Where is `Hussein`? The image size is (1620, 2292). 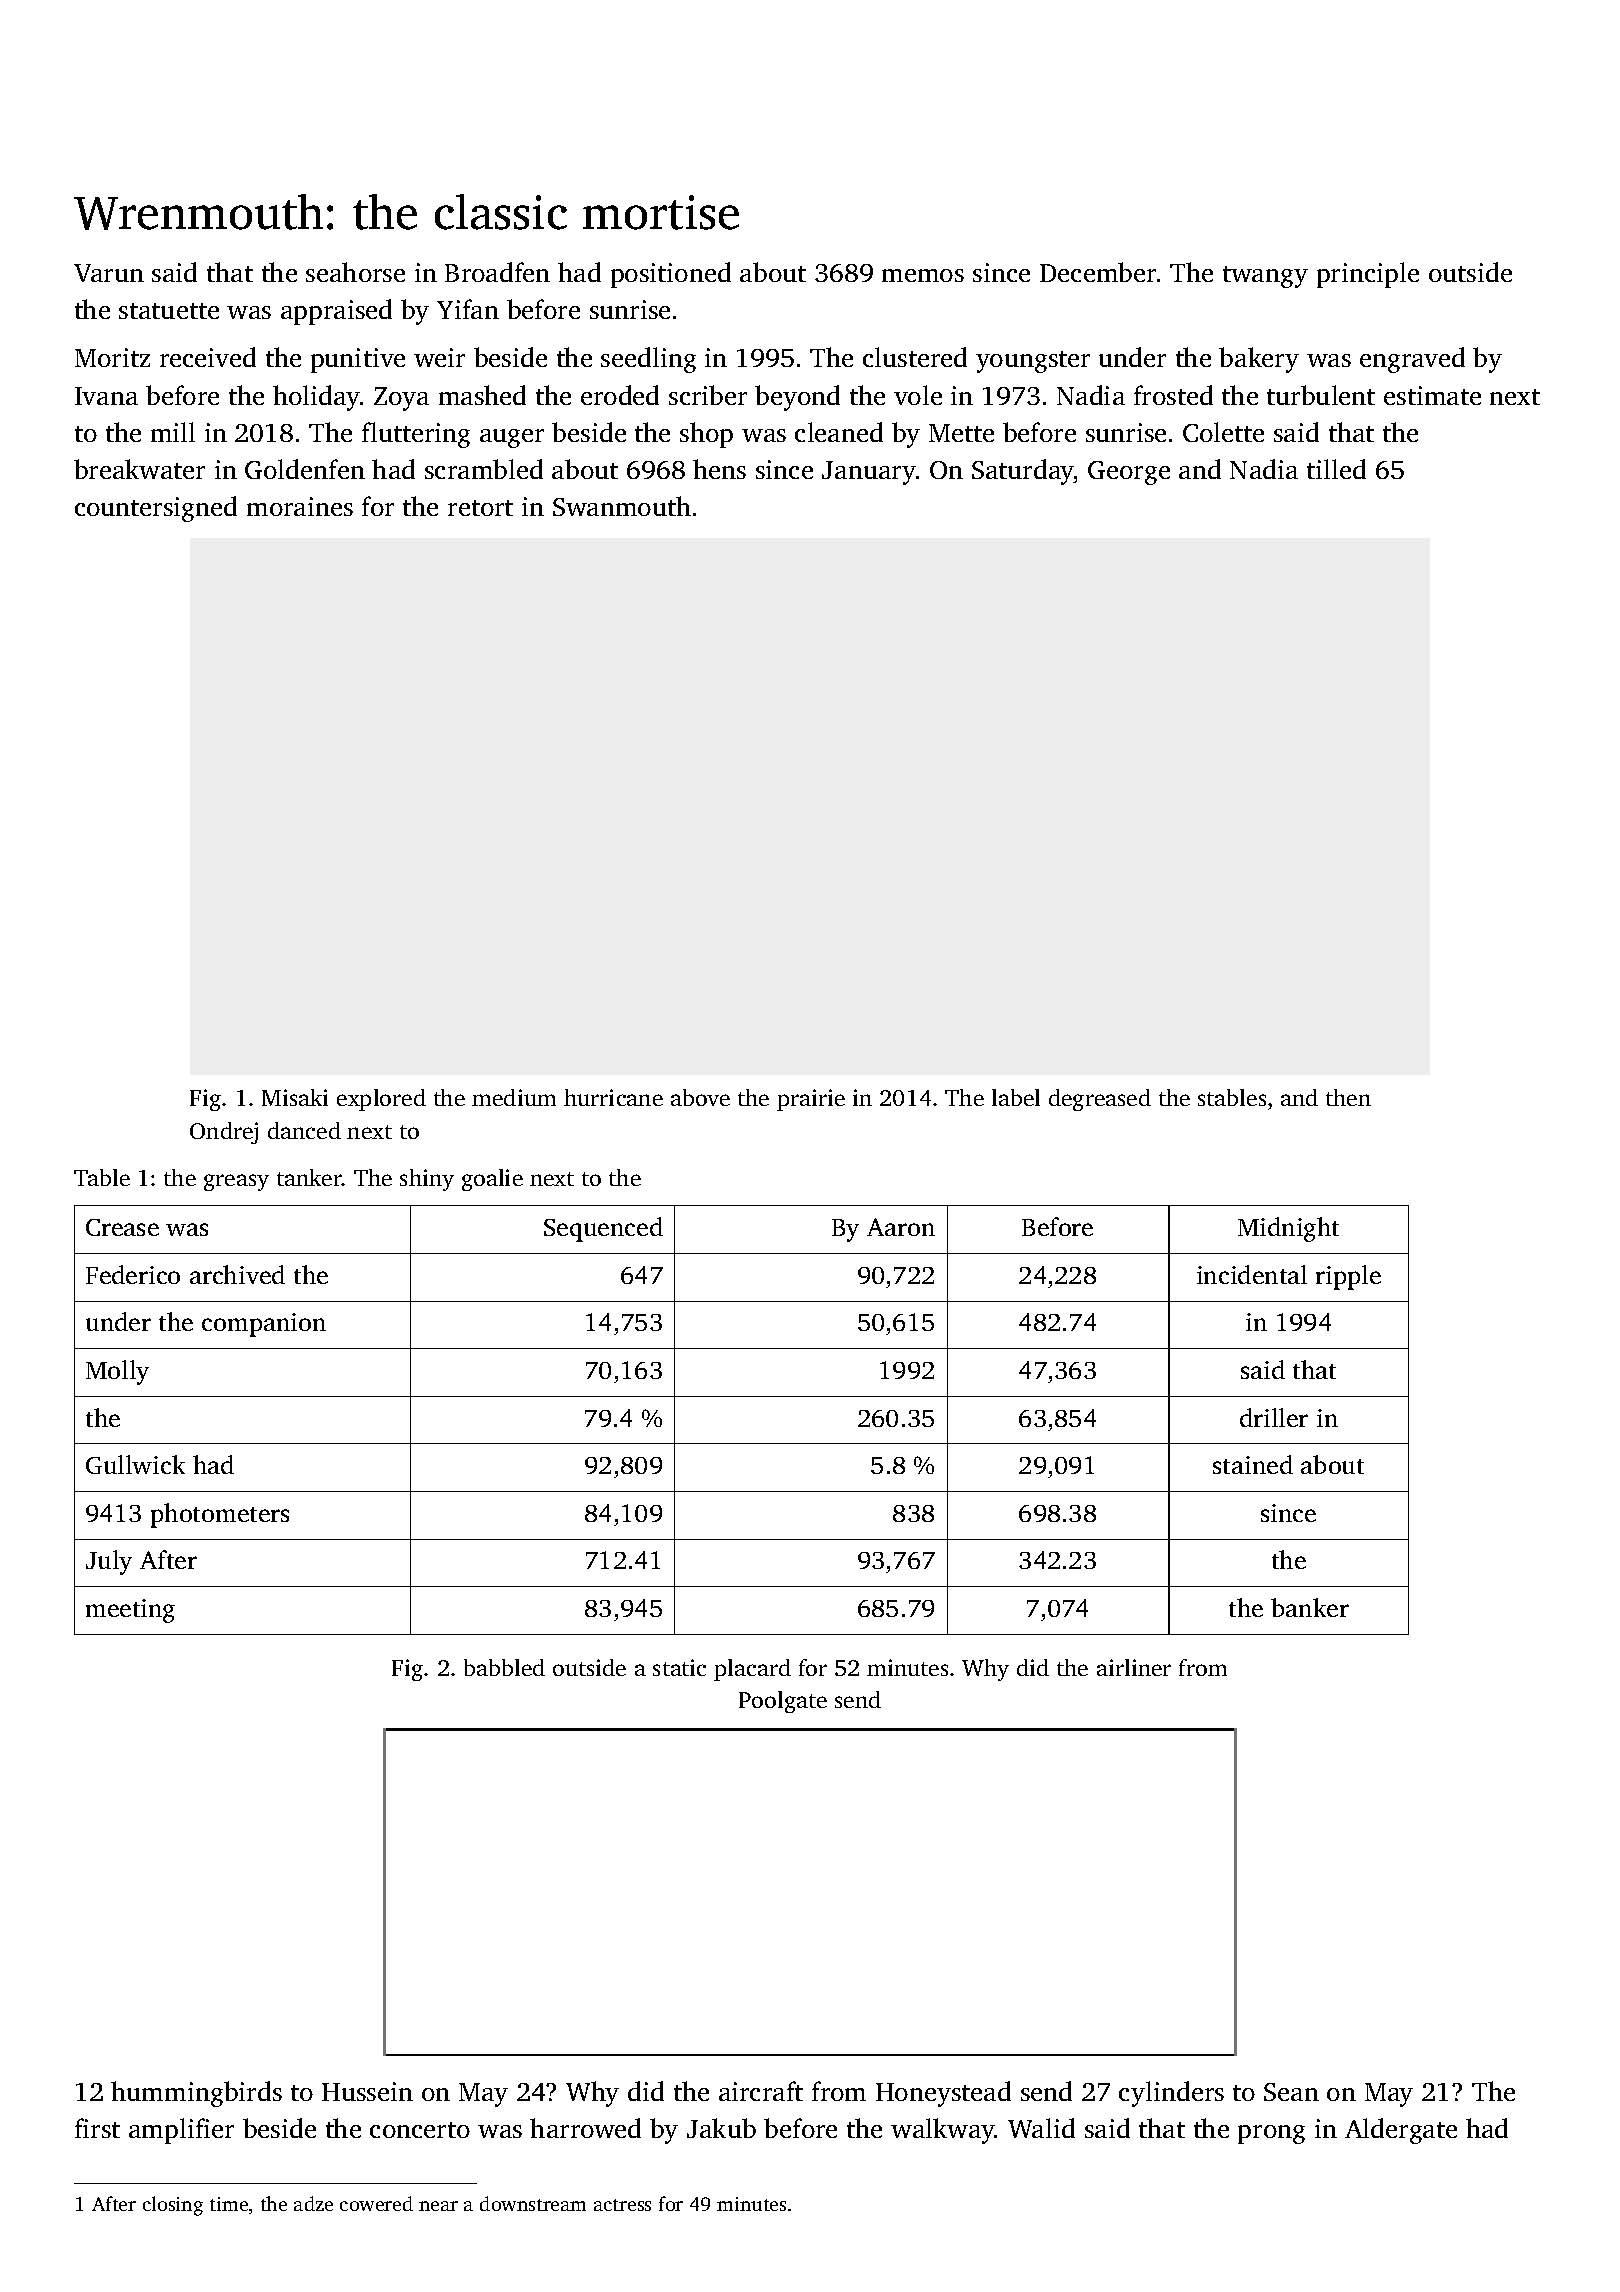 Hussein is located at coordinates (367, 2091).
